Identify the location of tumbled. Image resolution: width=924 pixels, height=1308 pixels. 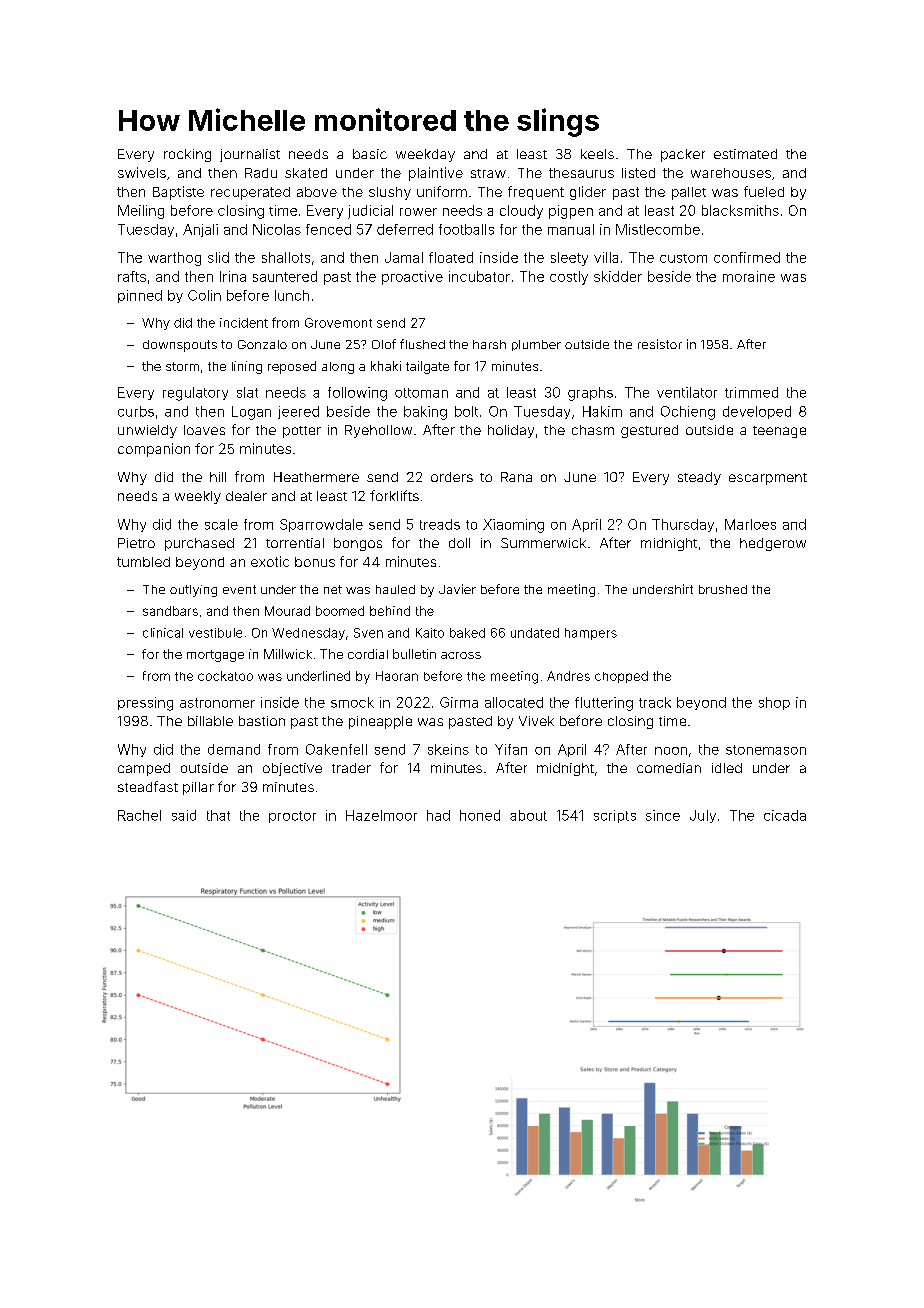
(143, 562).
